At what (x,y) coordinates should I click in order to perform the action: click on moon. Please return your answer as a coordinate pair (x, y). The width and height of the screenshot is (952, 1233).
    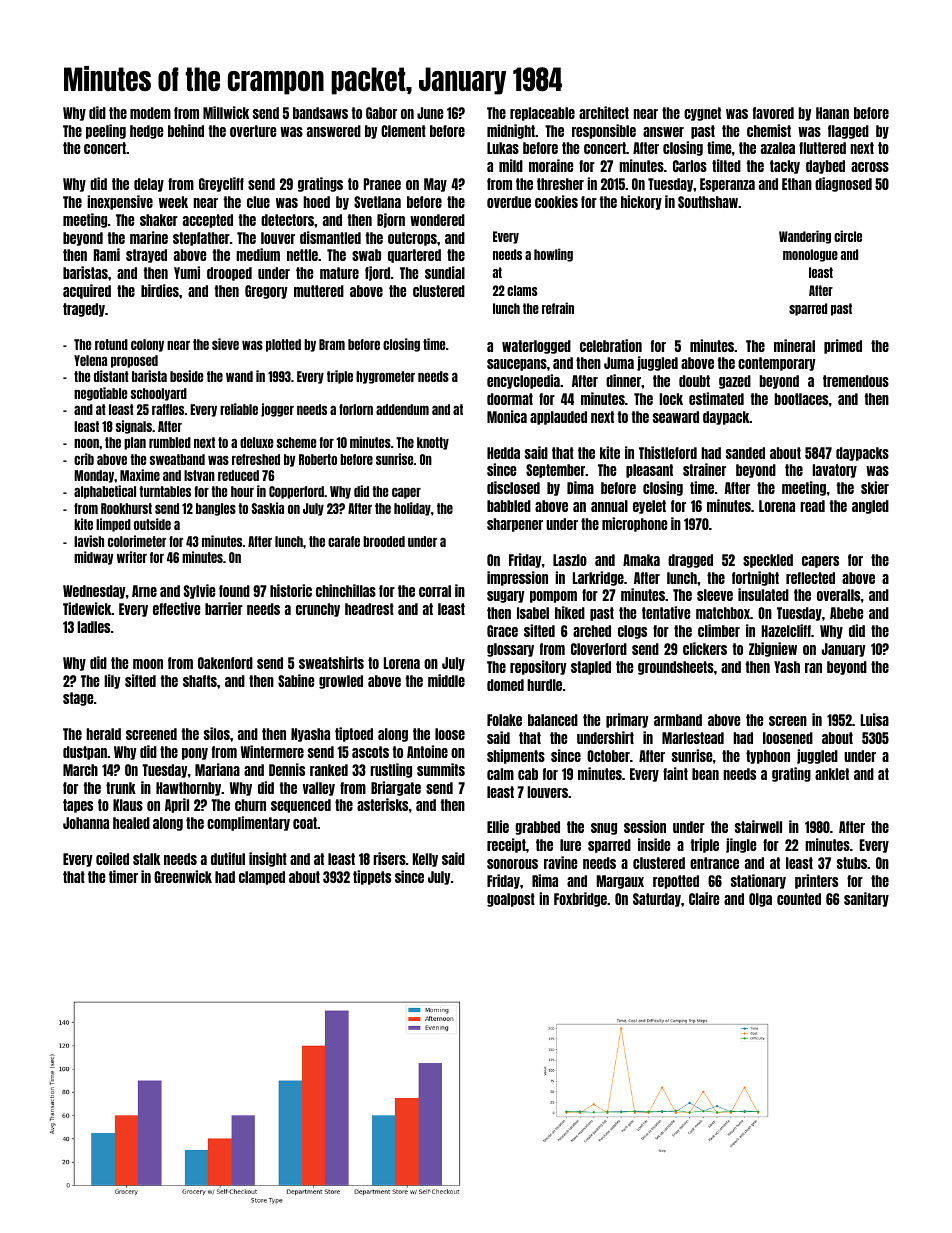
    Looking at the image, I should click on (148, 664).
